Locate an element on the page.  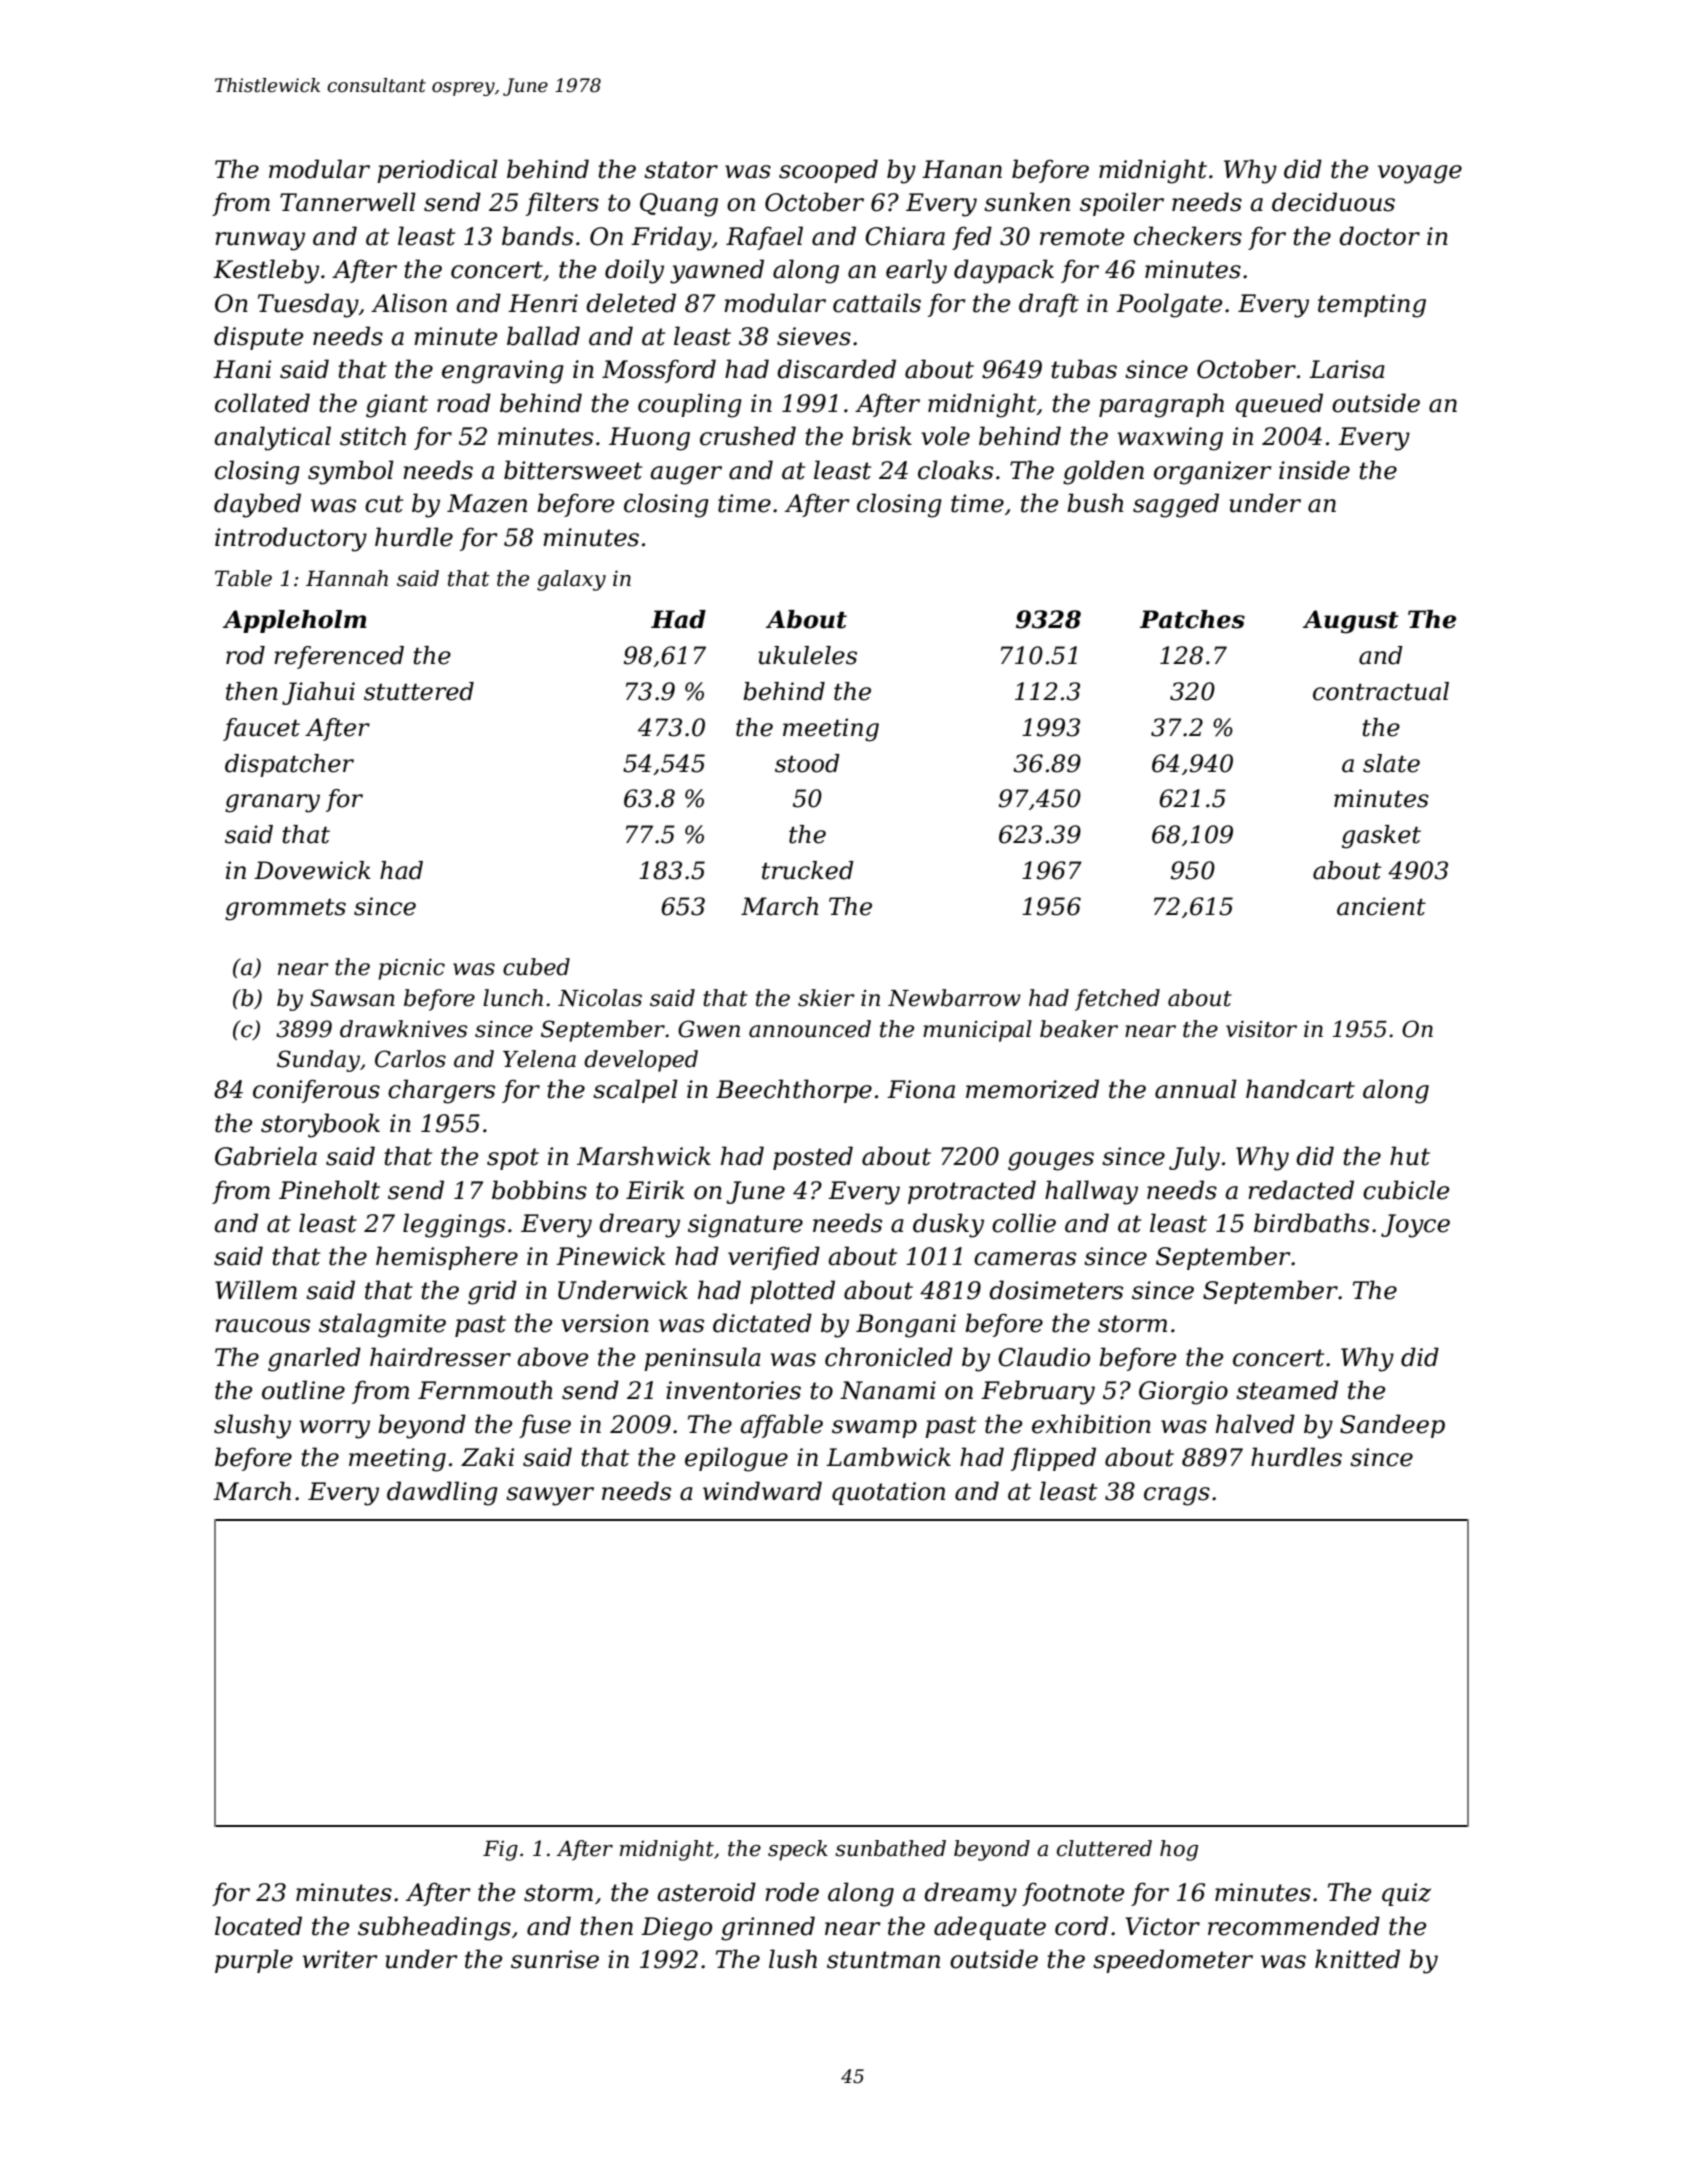
stuntman is located at coordinates (883, 1960).
